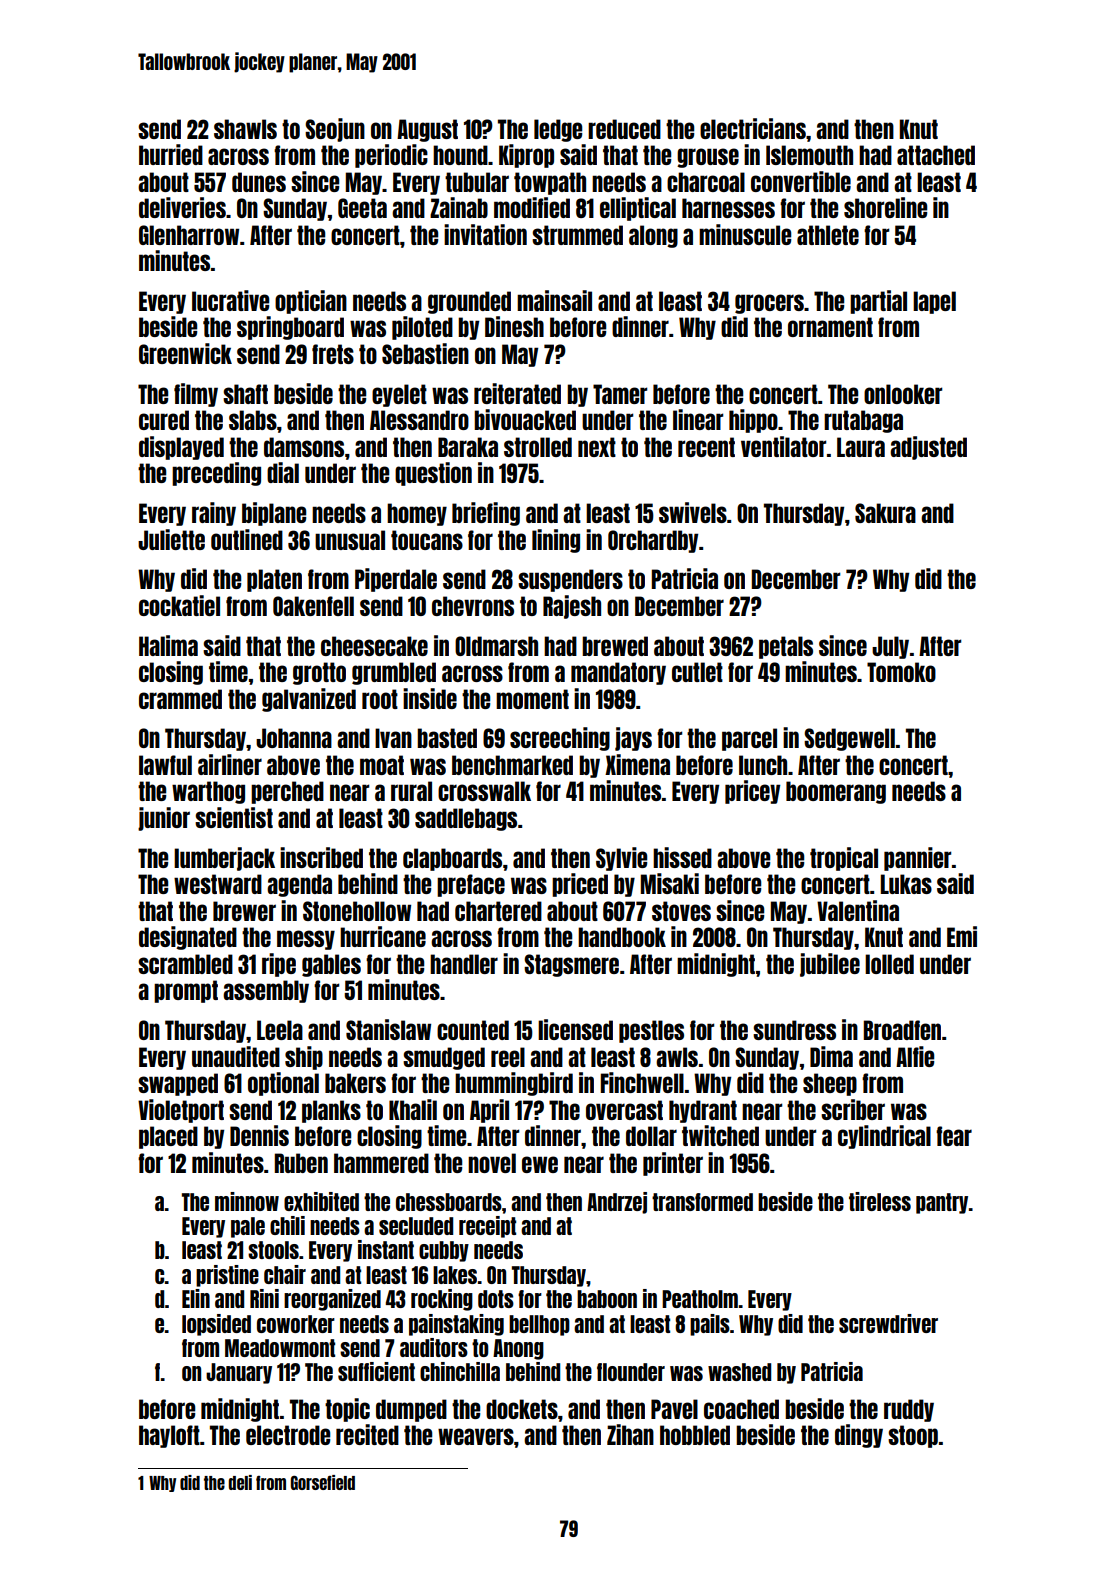 The height and width of the page is (1583, 1119). What do you see at coordinates (936, 155) in the page?
I see `attached` at bounding box center [936, 155].
